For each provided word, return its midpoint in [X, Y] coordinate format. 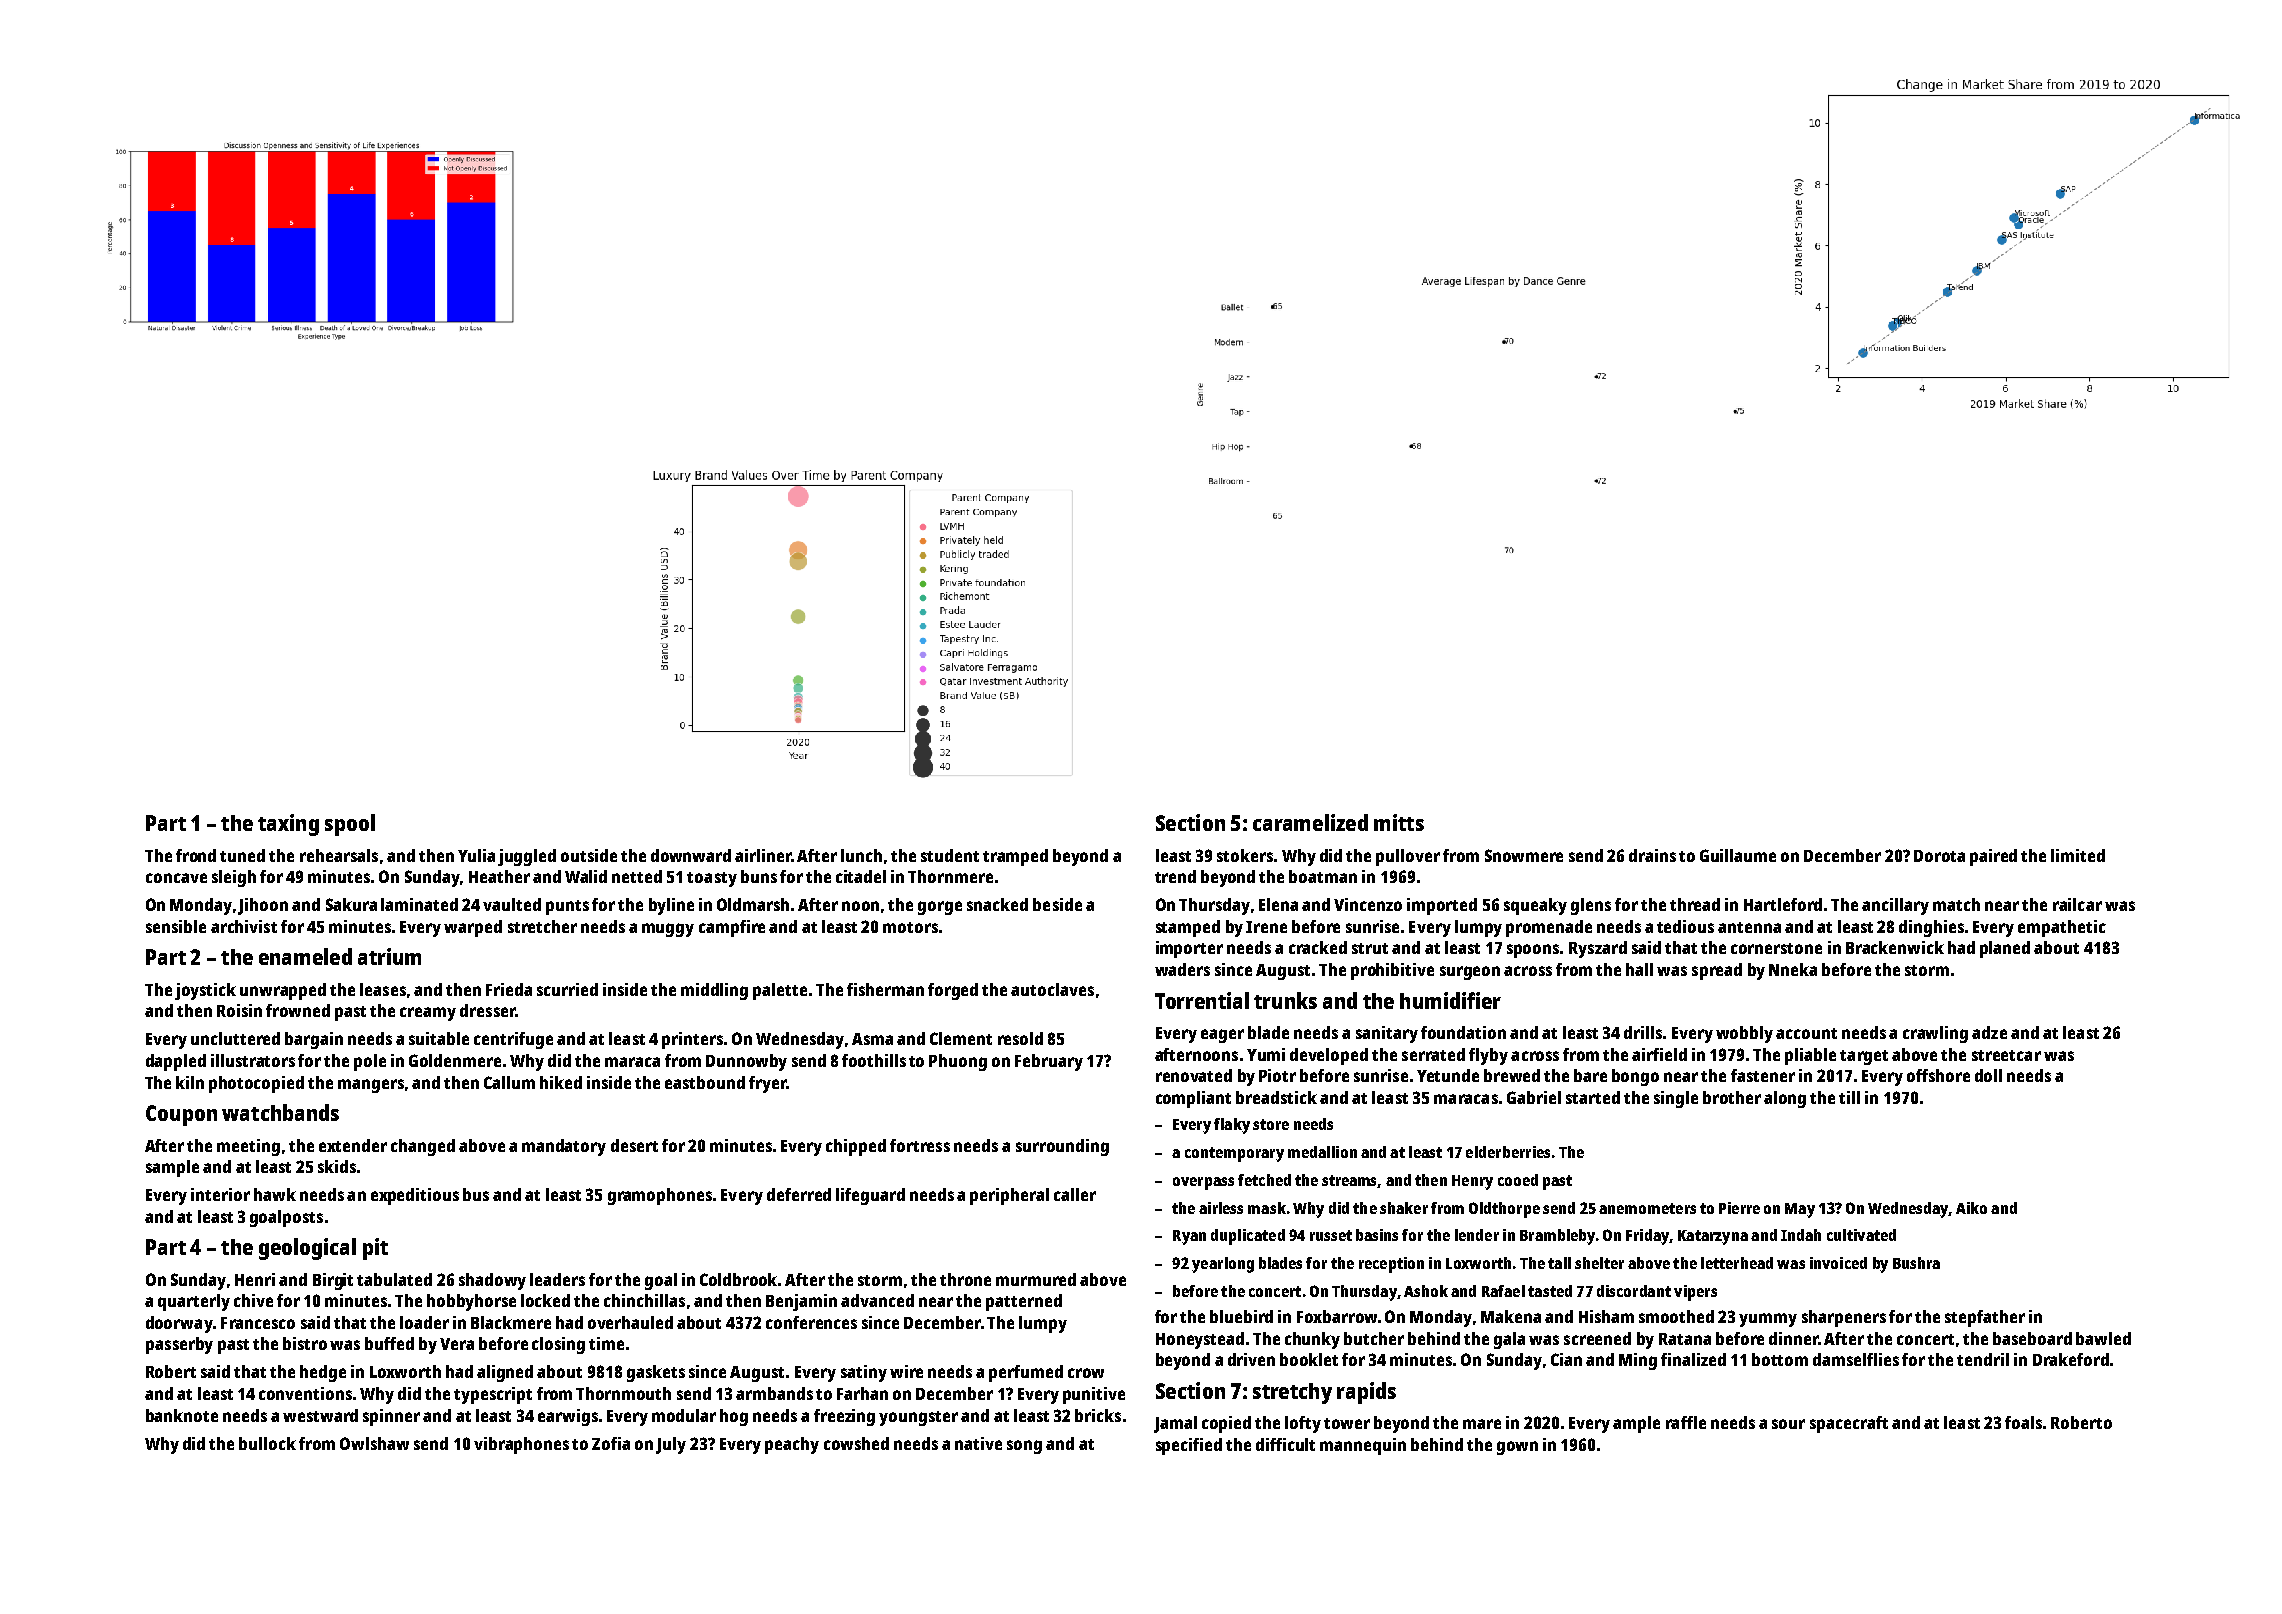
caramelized [1310, 822]
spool [350, 825]
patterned [1024, 1302]
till [1849, 1097]
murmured [1036, 1279]
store [1271, 1124]
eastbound [705, 1082]
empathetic [2062, 928]
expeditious [415, 1196]
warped [473, 928]
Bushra [1916, 1263]
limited [2078, 855]
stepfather [1985, 1318]
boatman [1323, 876]
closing [558, 1345]
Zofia [611, 1443]
